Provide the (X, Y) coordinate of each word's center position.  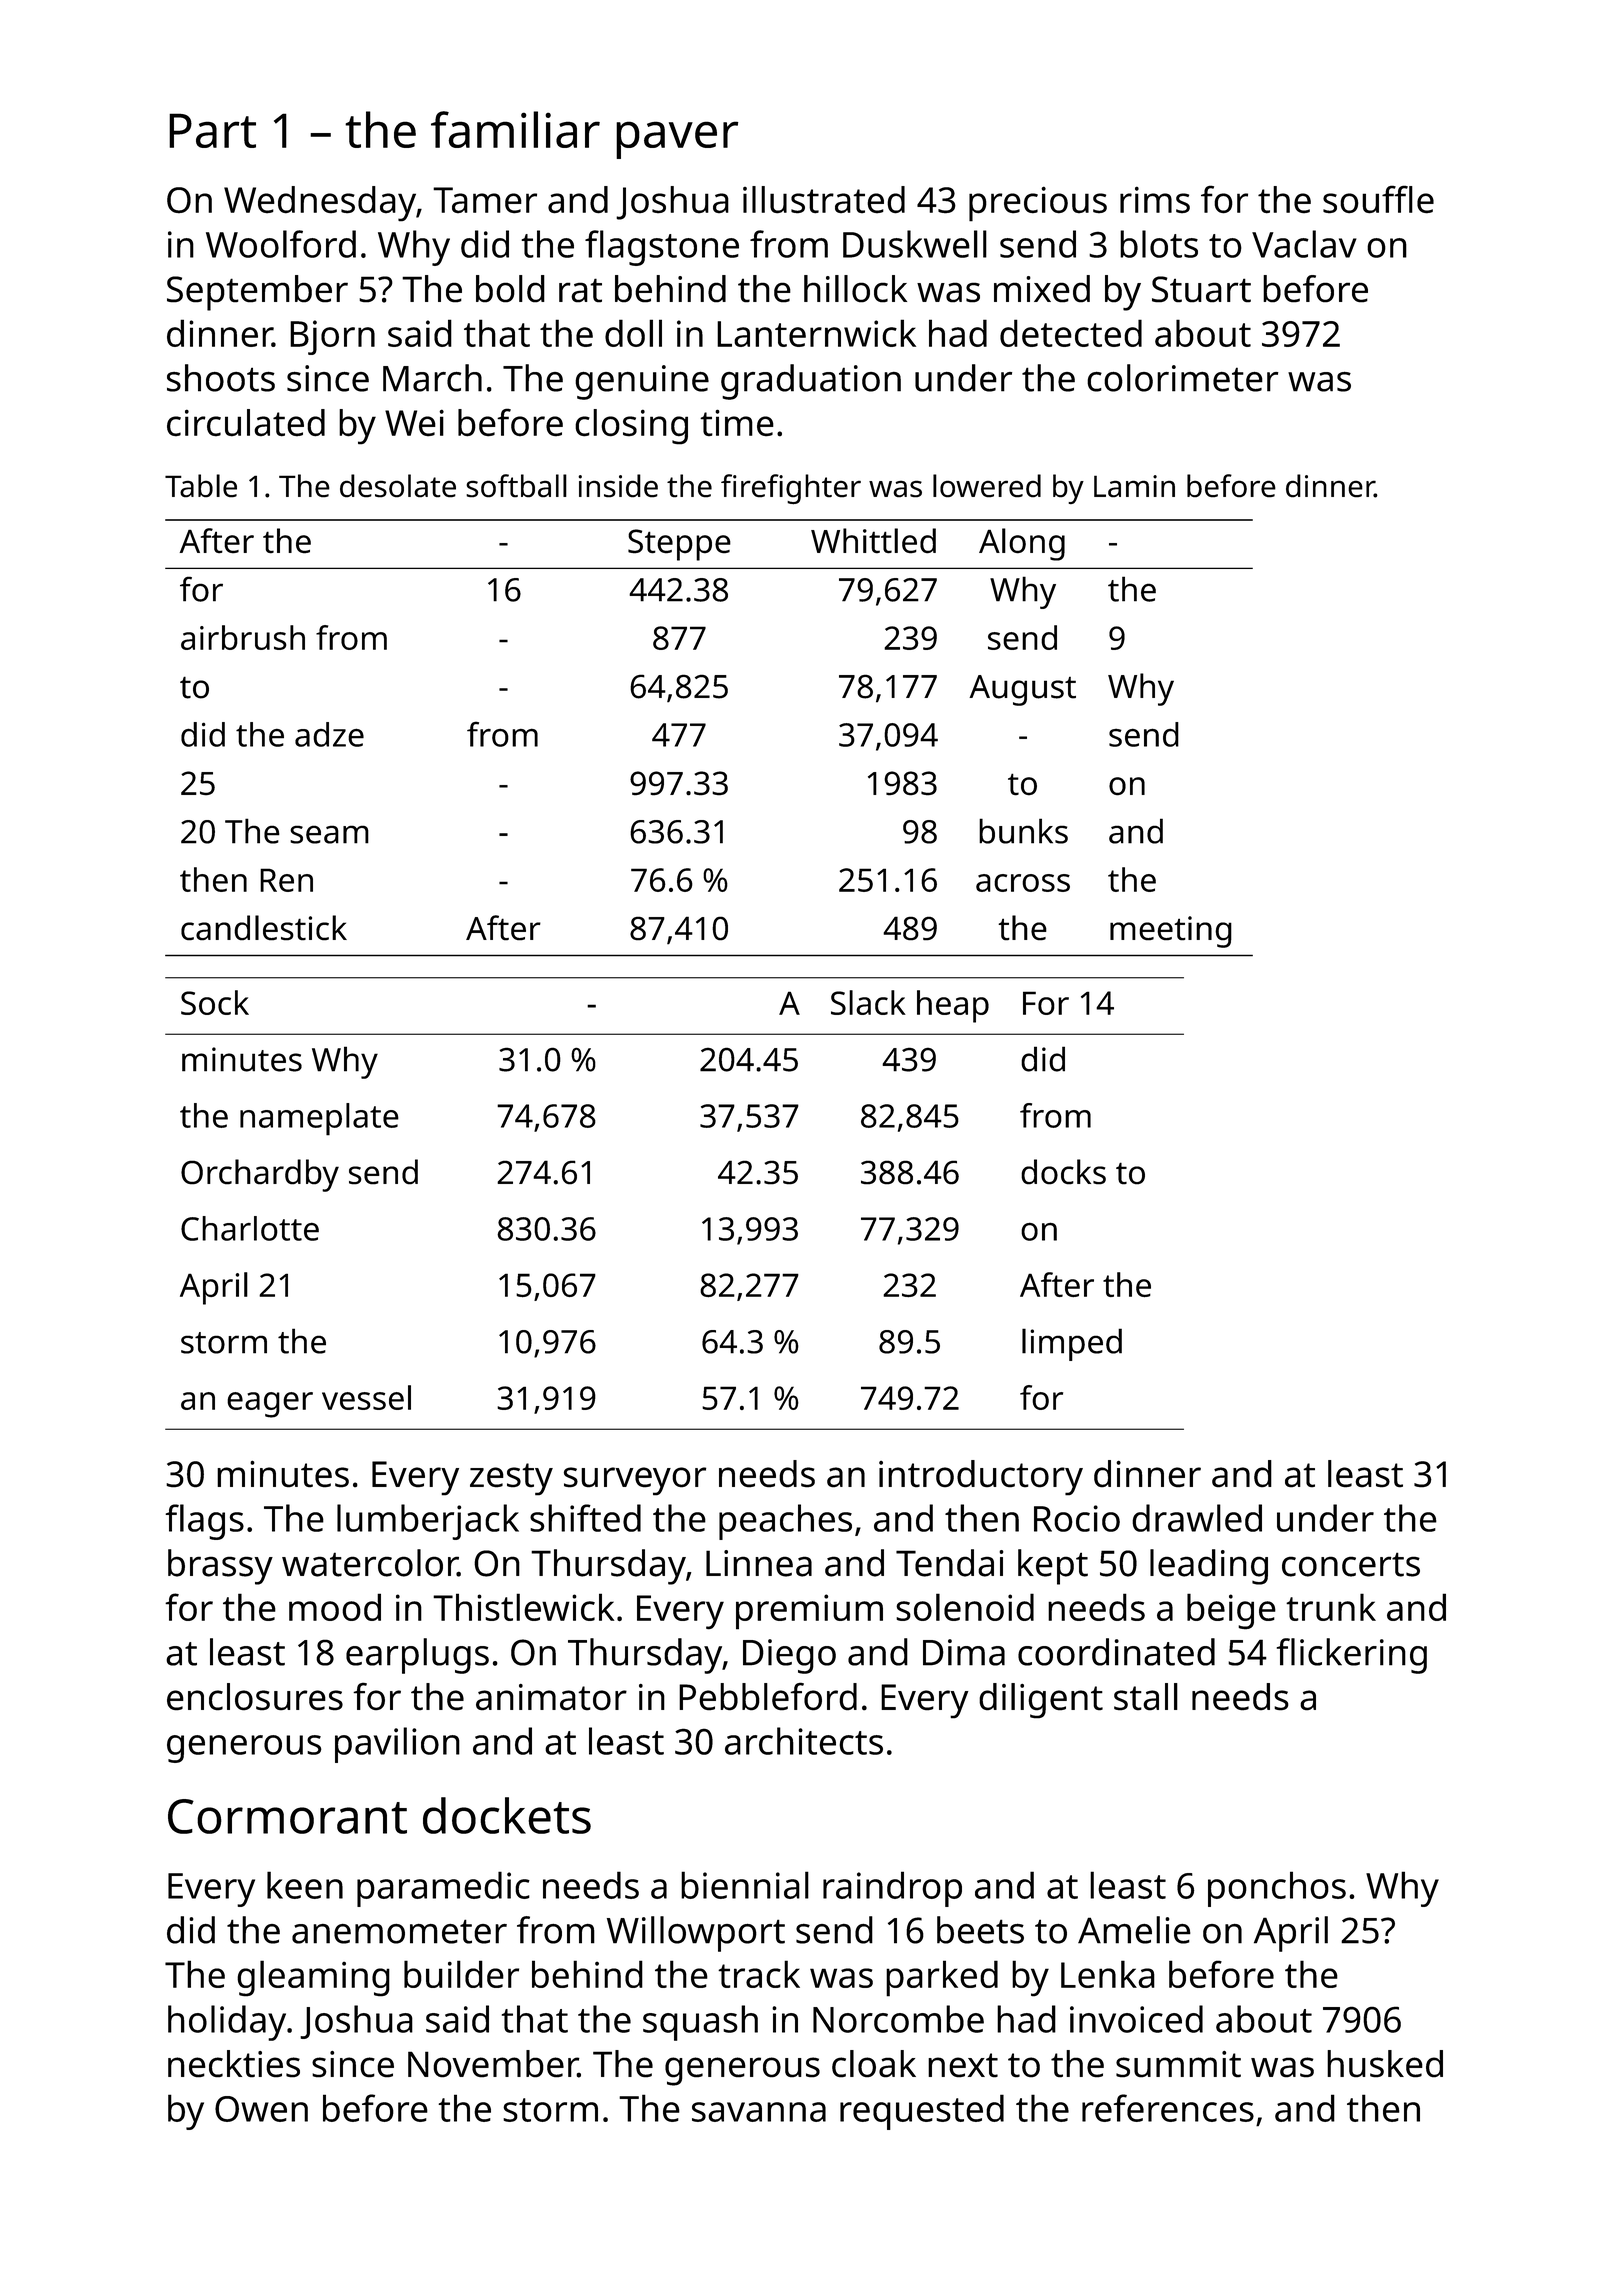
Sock (215, 1002)
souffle (1378, 199)
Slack (868, 1002)
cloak (874, 2064)
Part (212, 130)
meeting (1171, 932)
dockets (507, 1815)
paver (677, 140)
